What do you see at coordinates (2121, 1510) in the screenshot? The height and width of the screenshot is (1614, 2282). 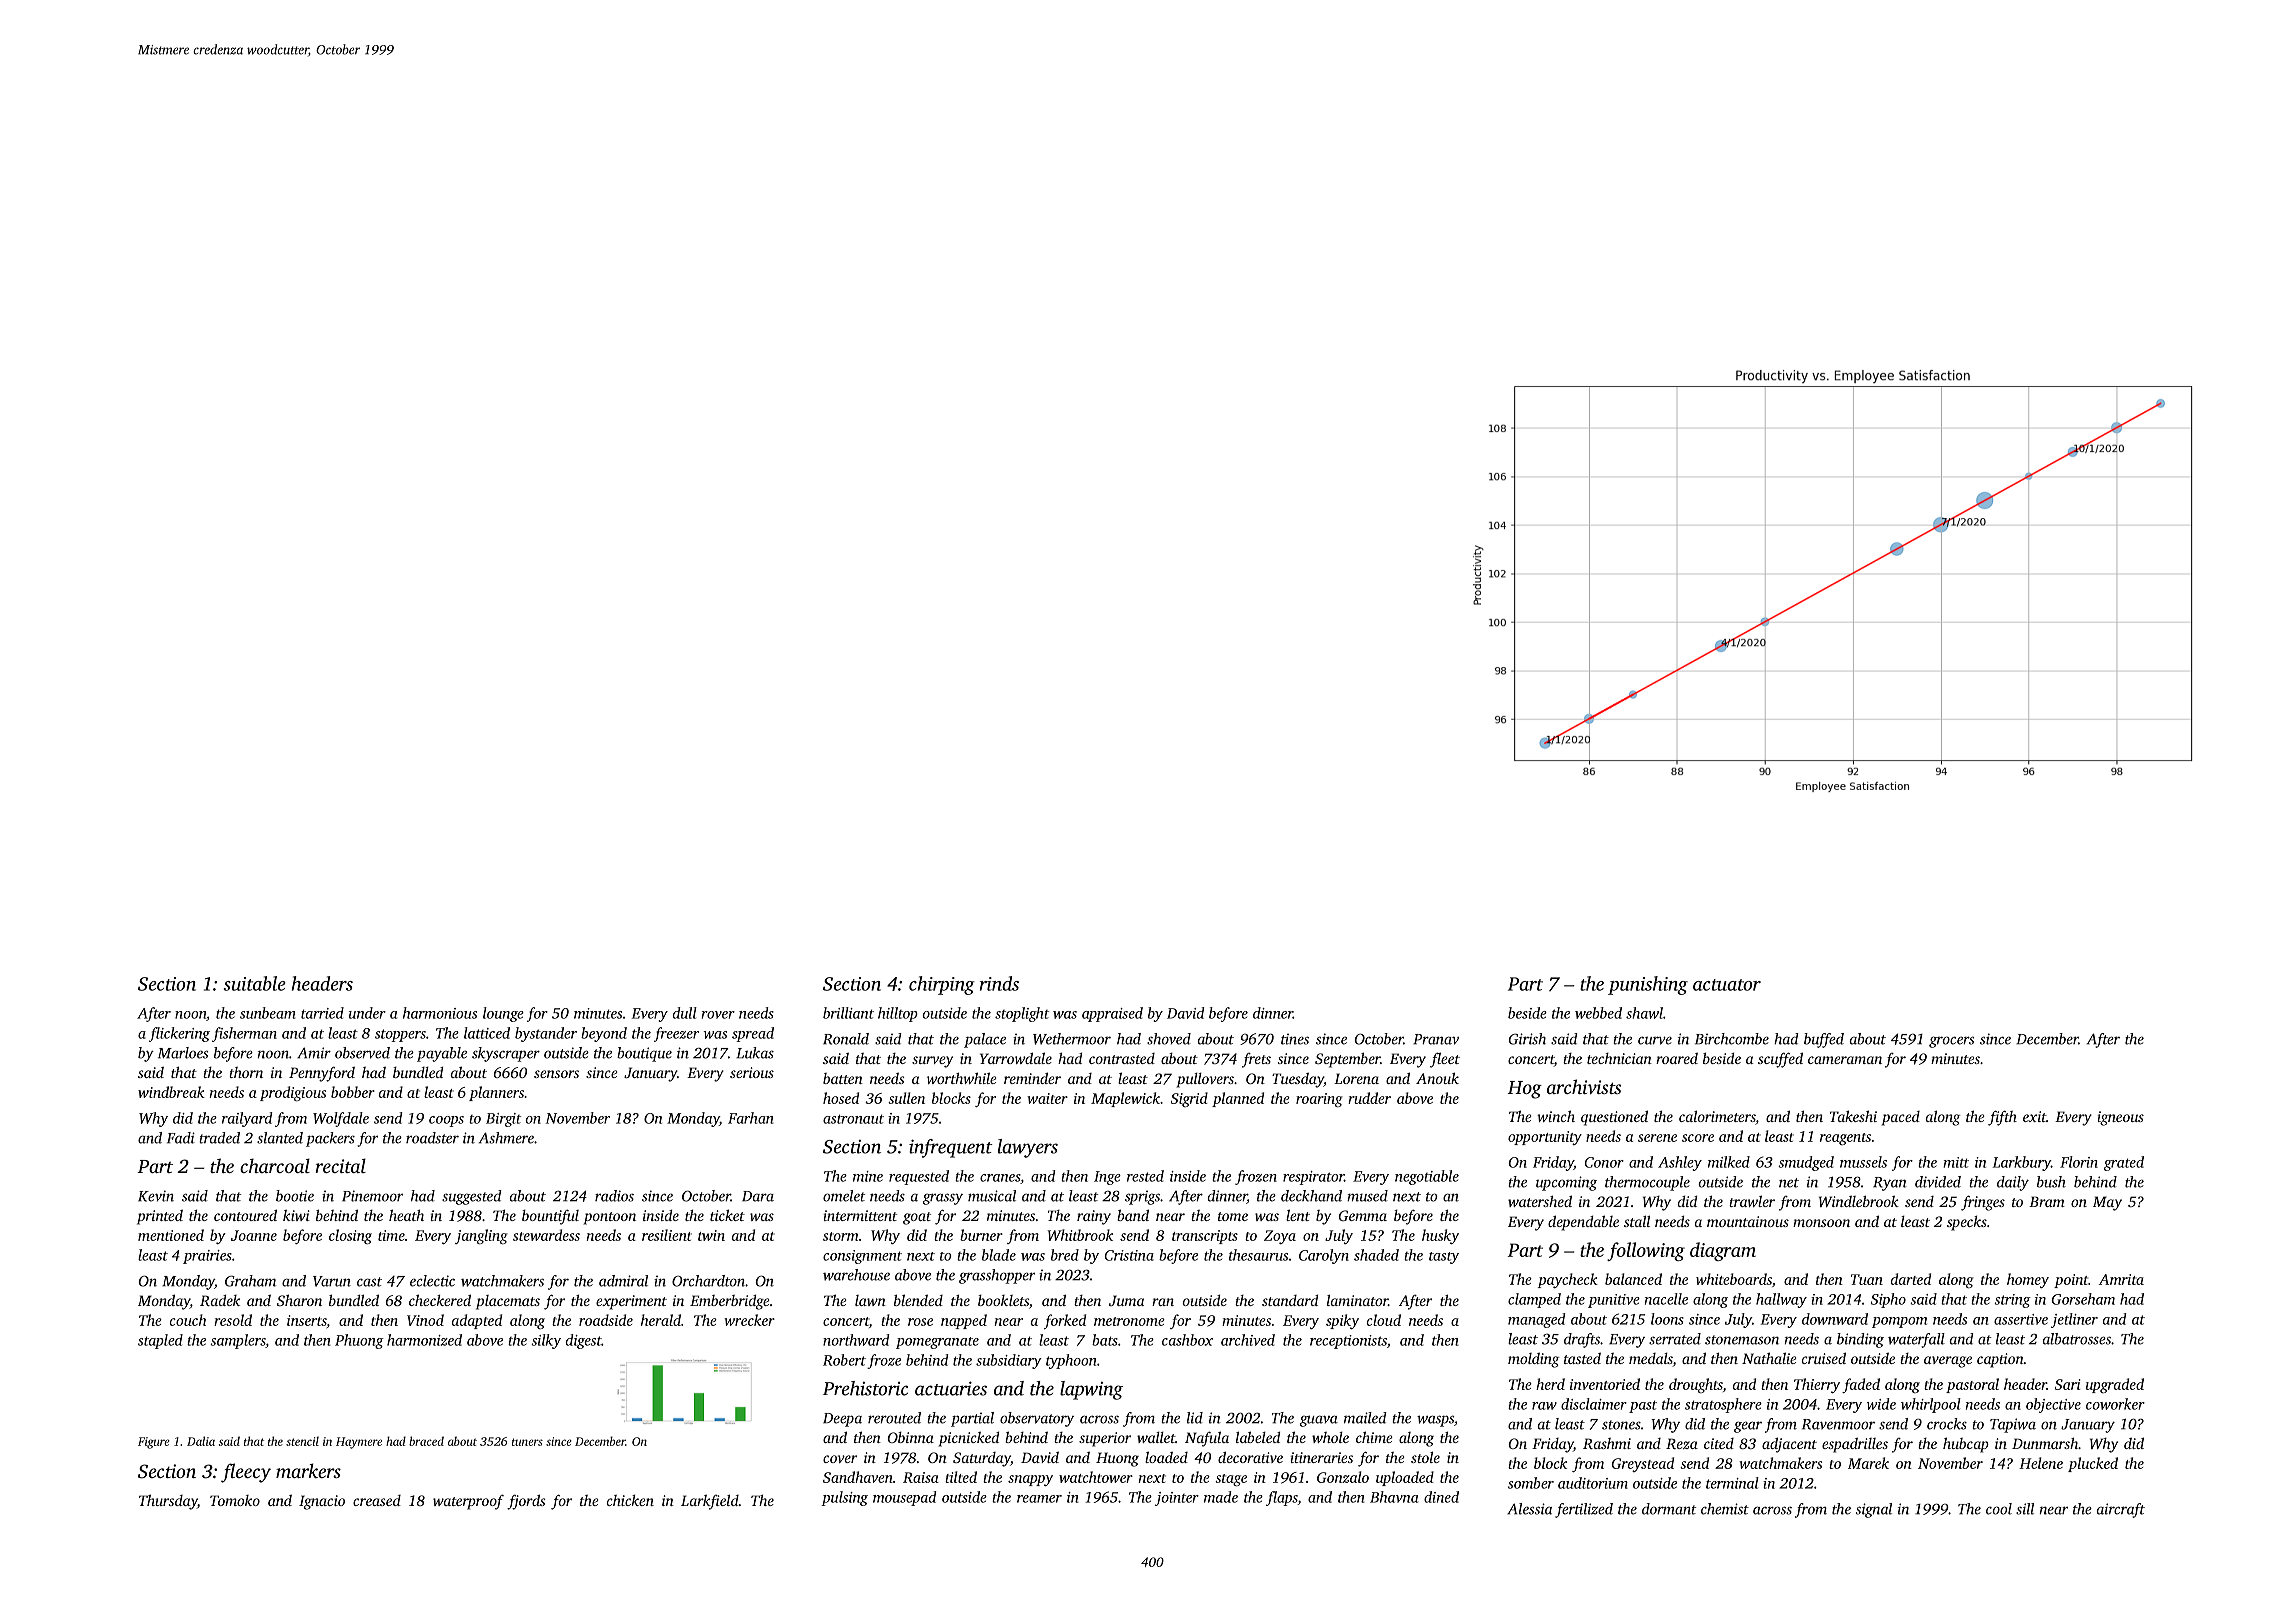 I see `aircraft` at bounding box center [2121, 1510].
